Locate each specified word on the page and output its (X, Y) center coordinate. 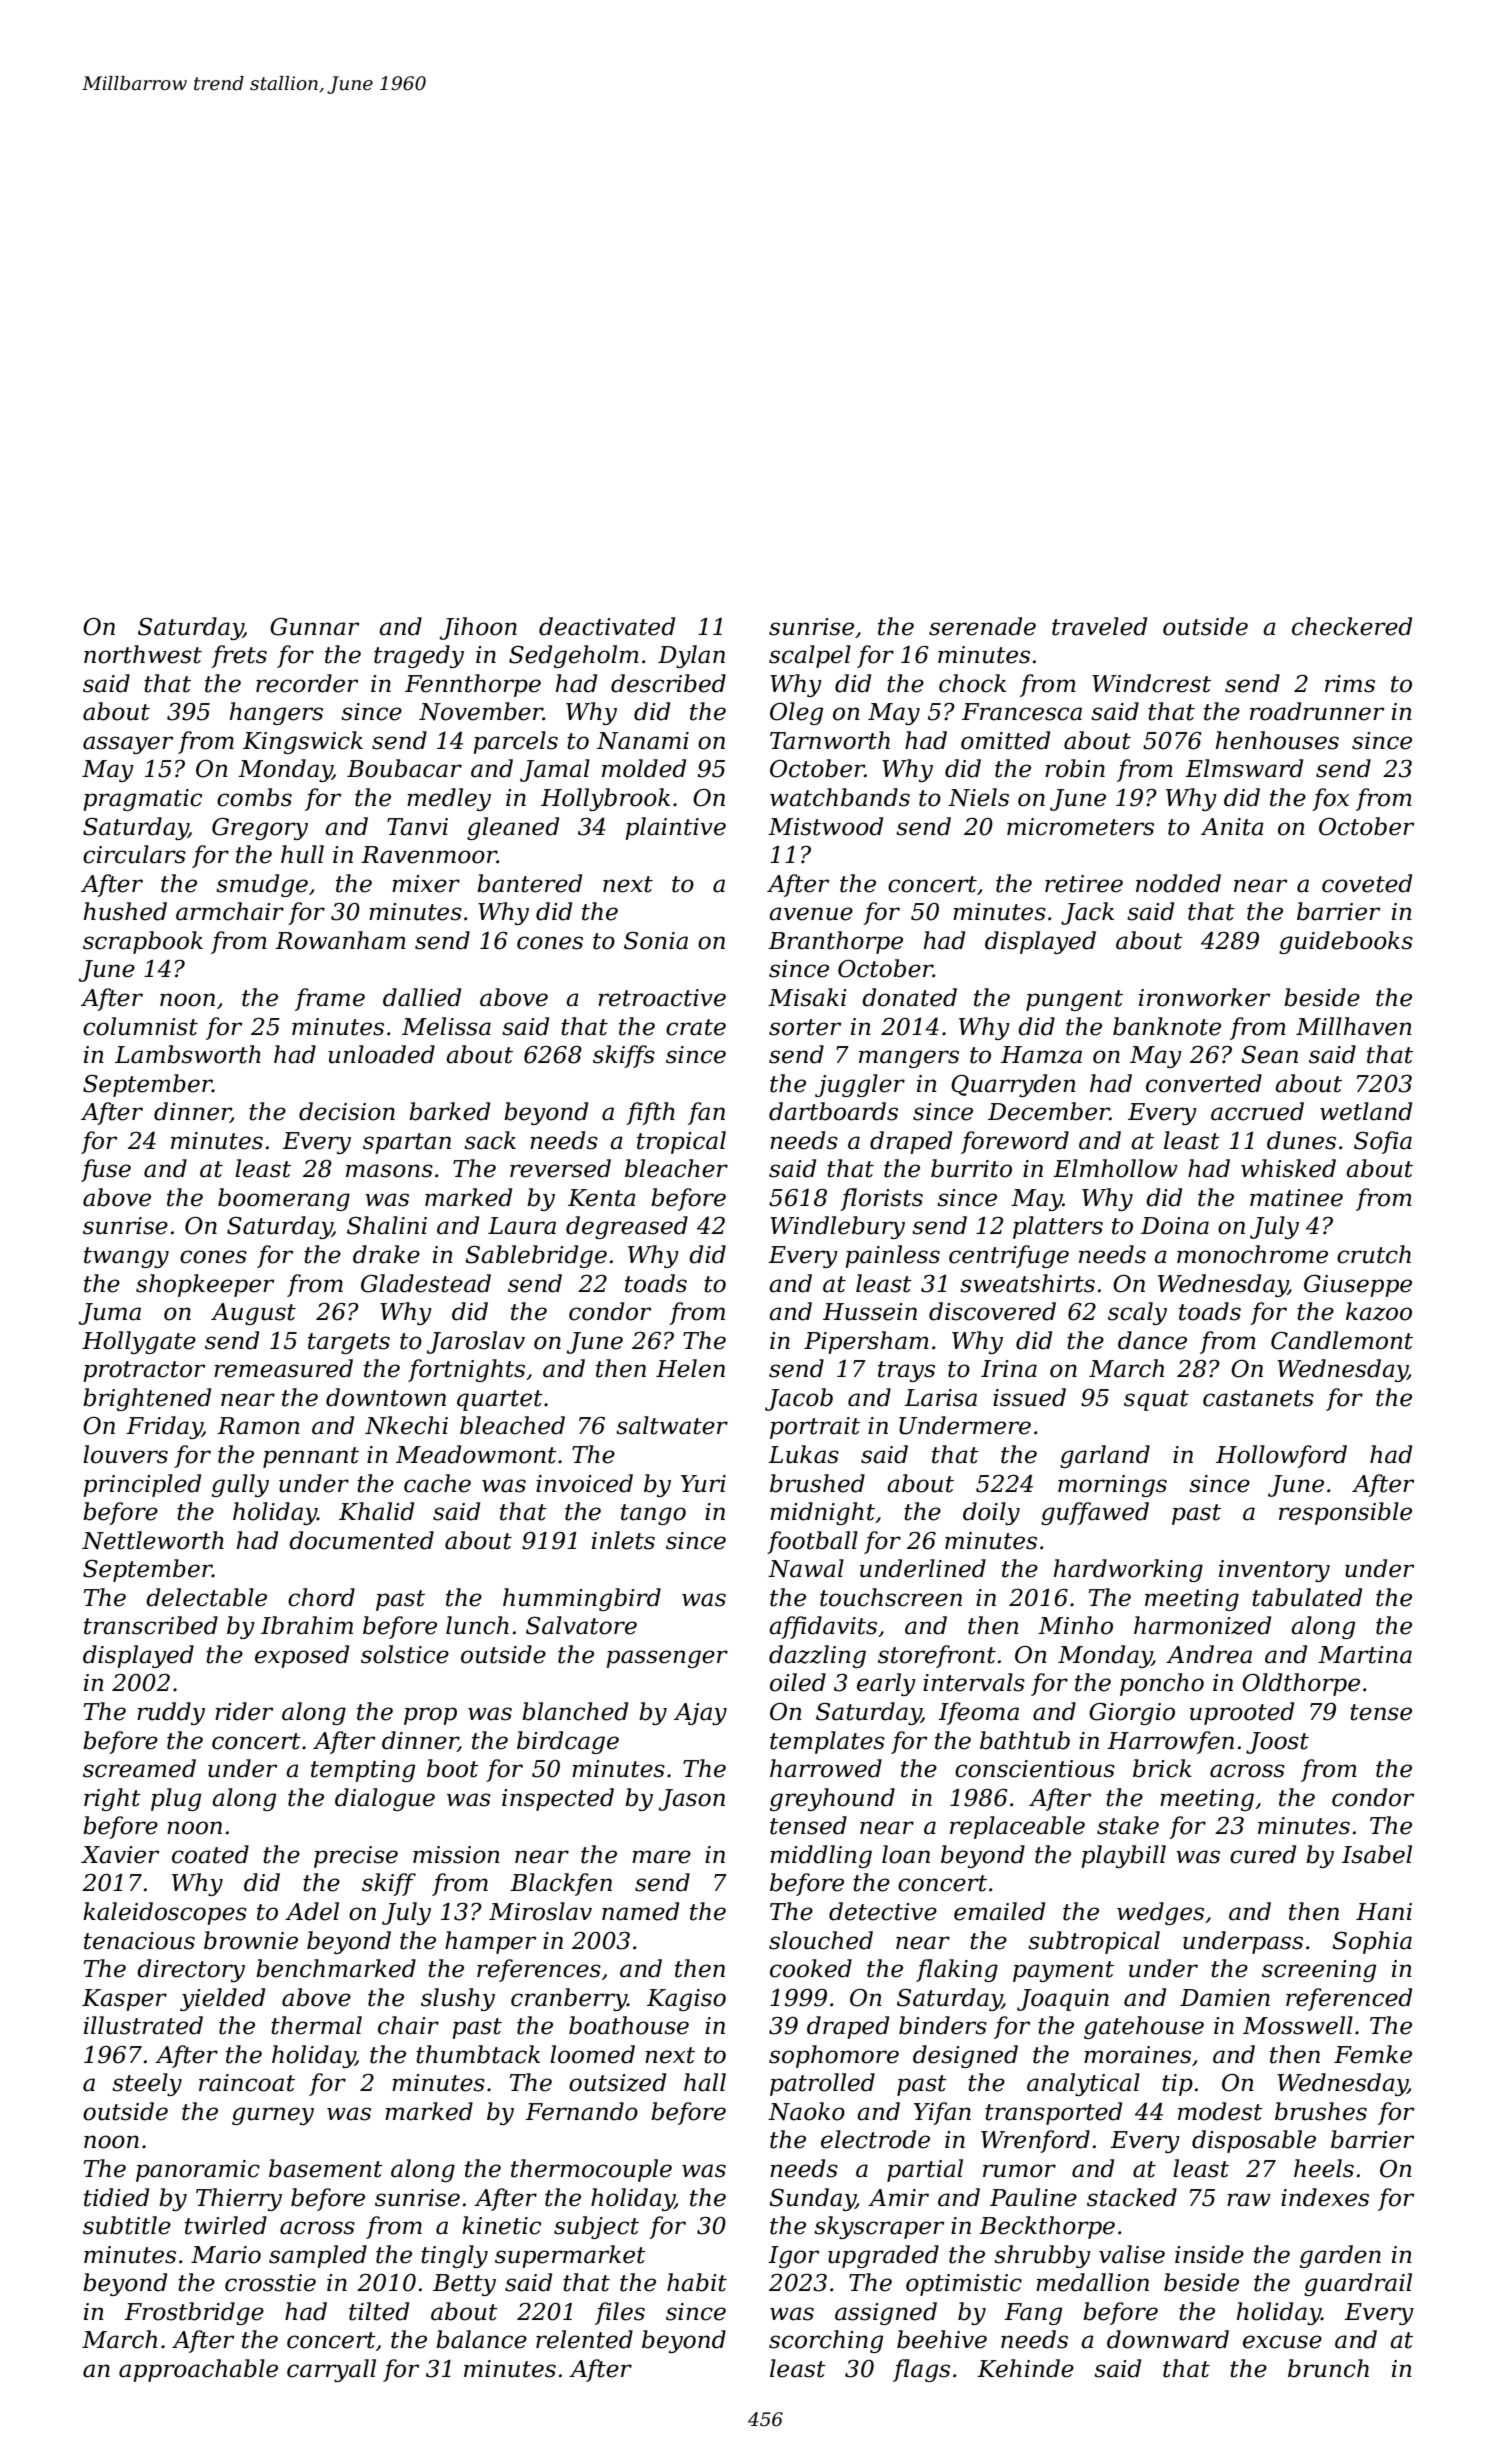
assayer (128, 745)
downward (1168, 2339)
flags (921, 2370)
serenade (982, 626)
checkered (1352, 626)
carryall (331, 2370)
